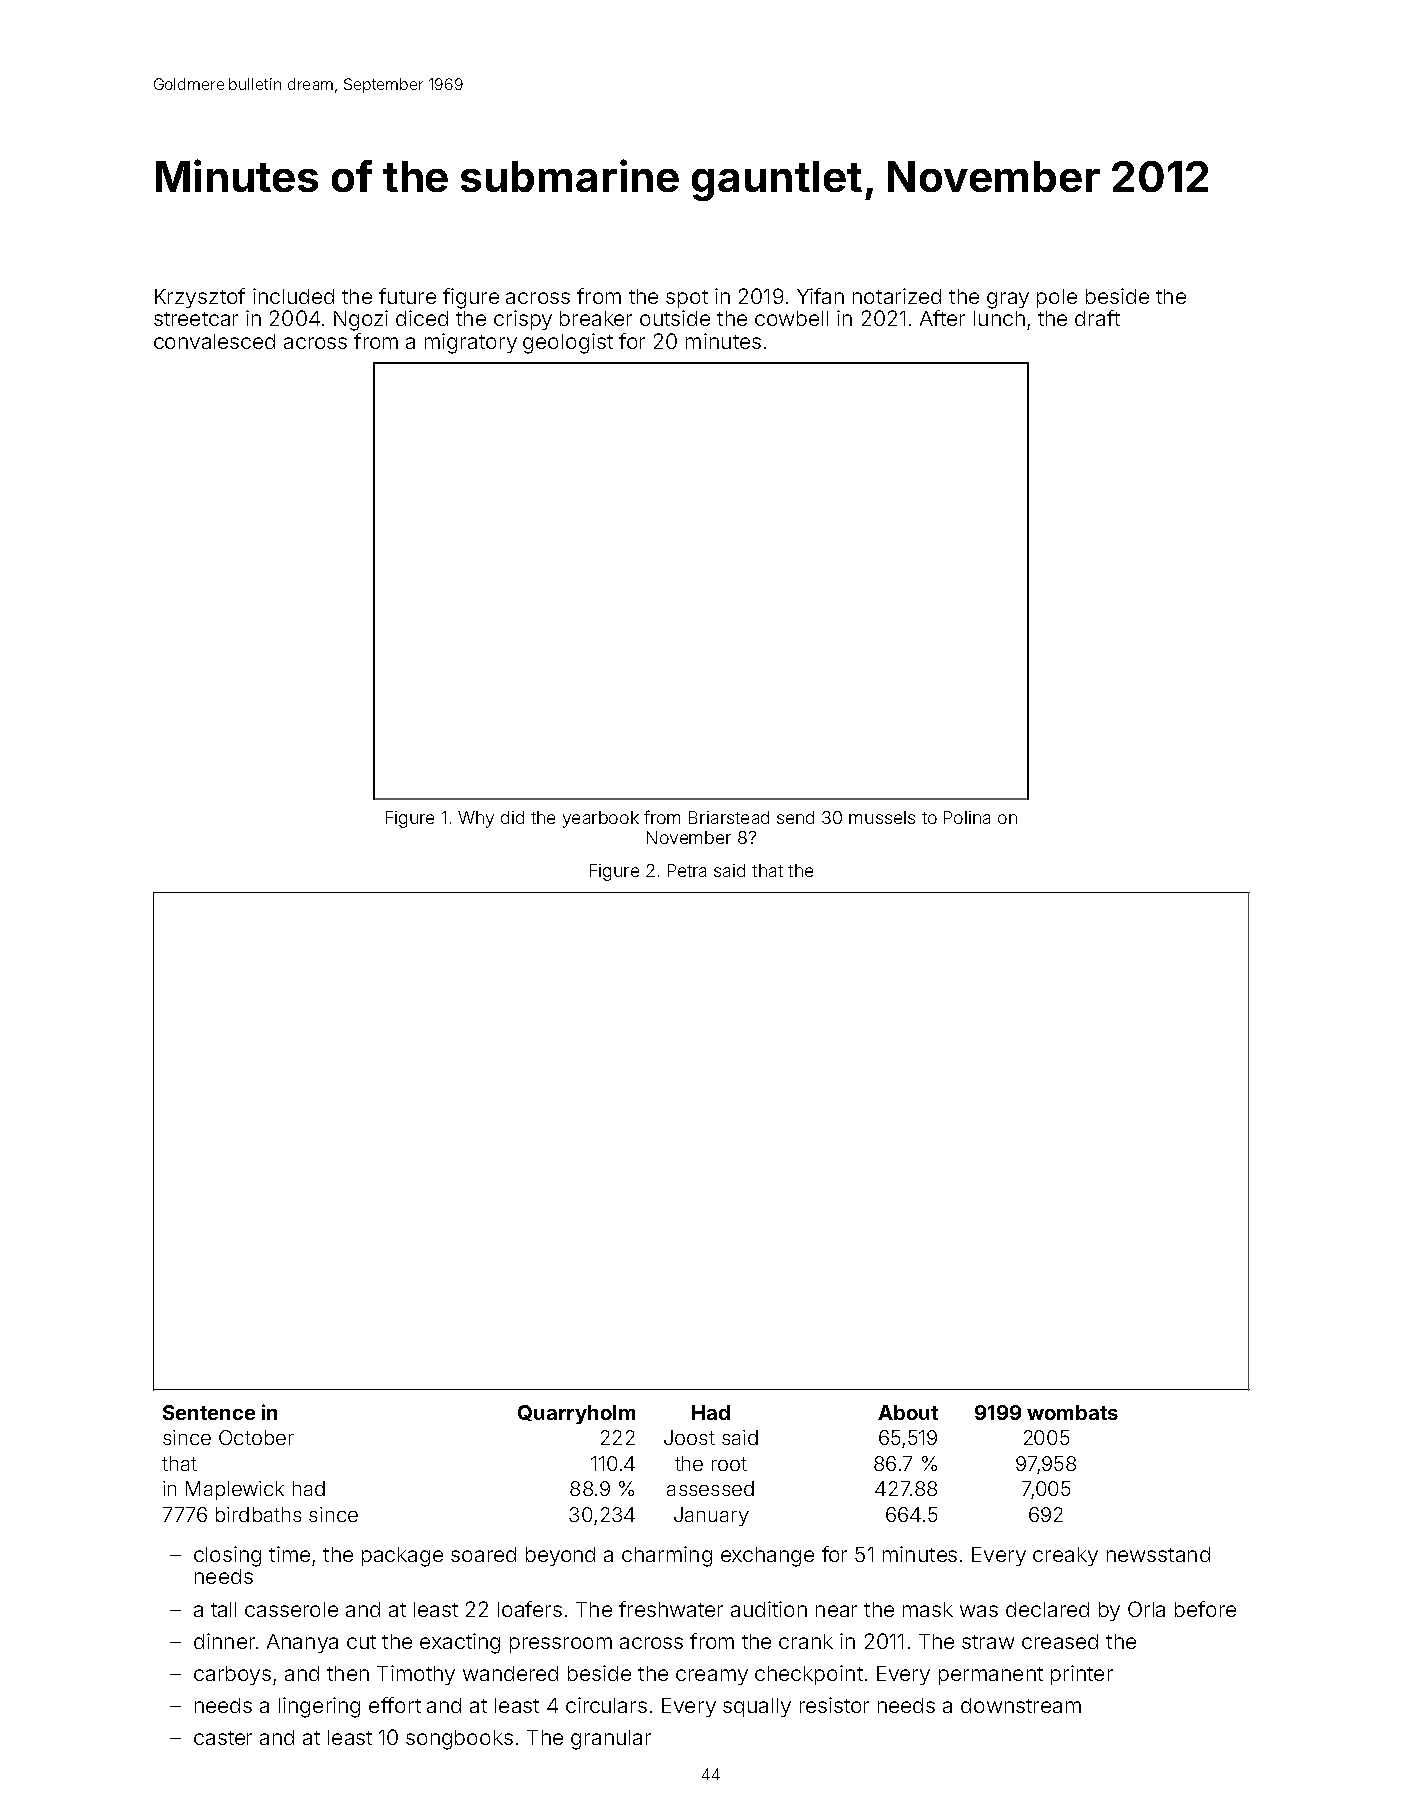 Image resolution: width=1402 pixels, height=1814 pixels. Describe the element at coordinates (568, 343) in the document. I see `geologist` at that location.
